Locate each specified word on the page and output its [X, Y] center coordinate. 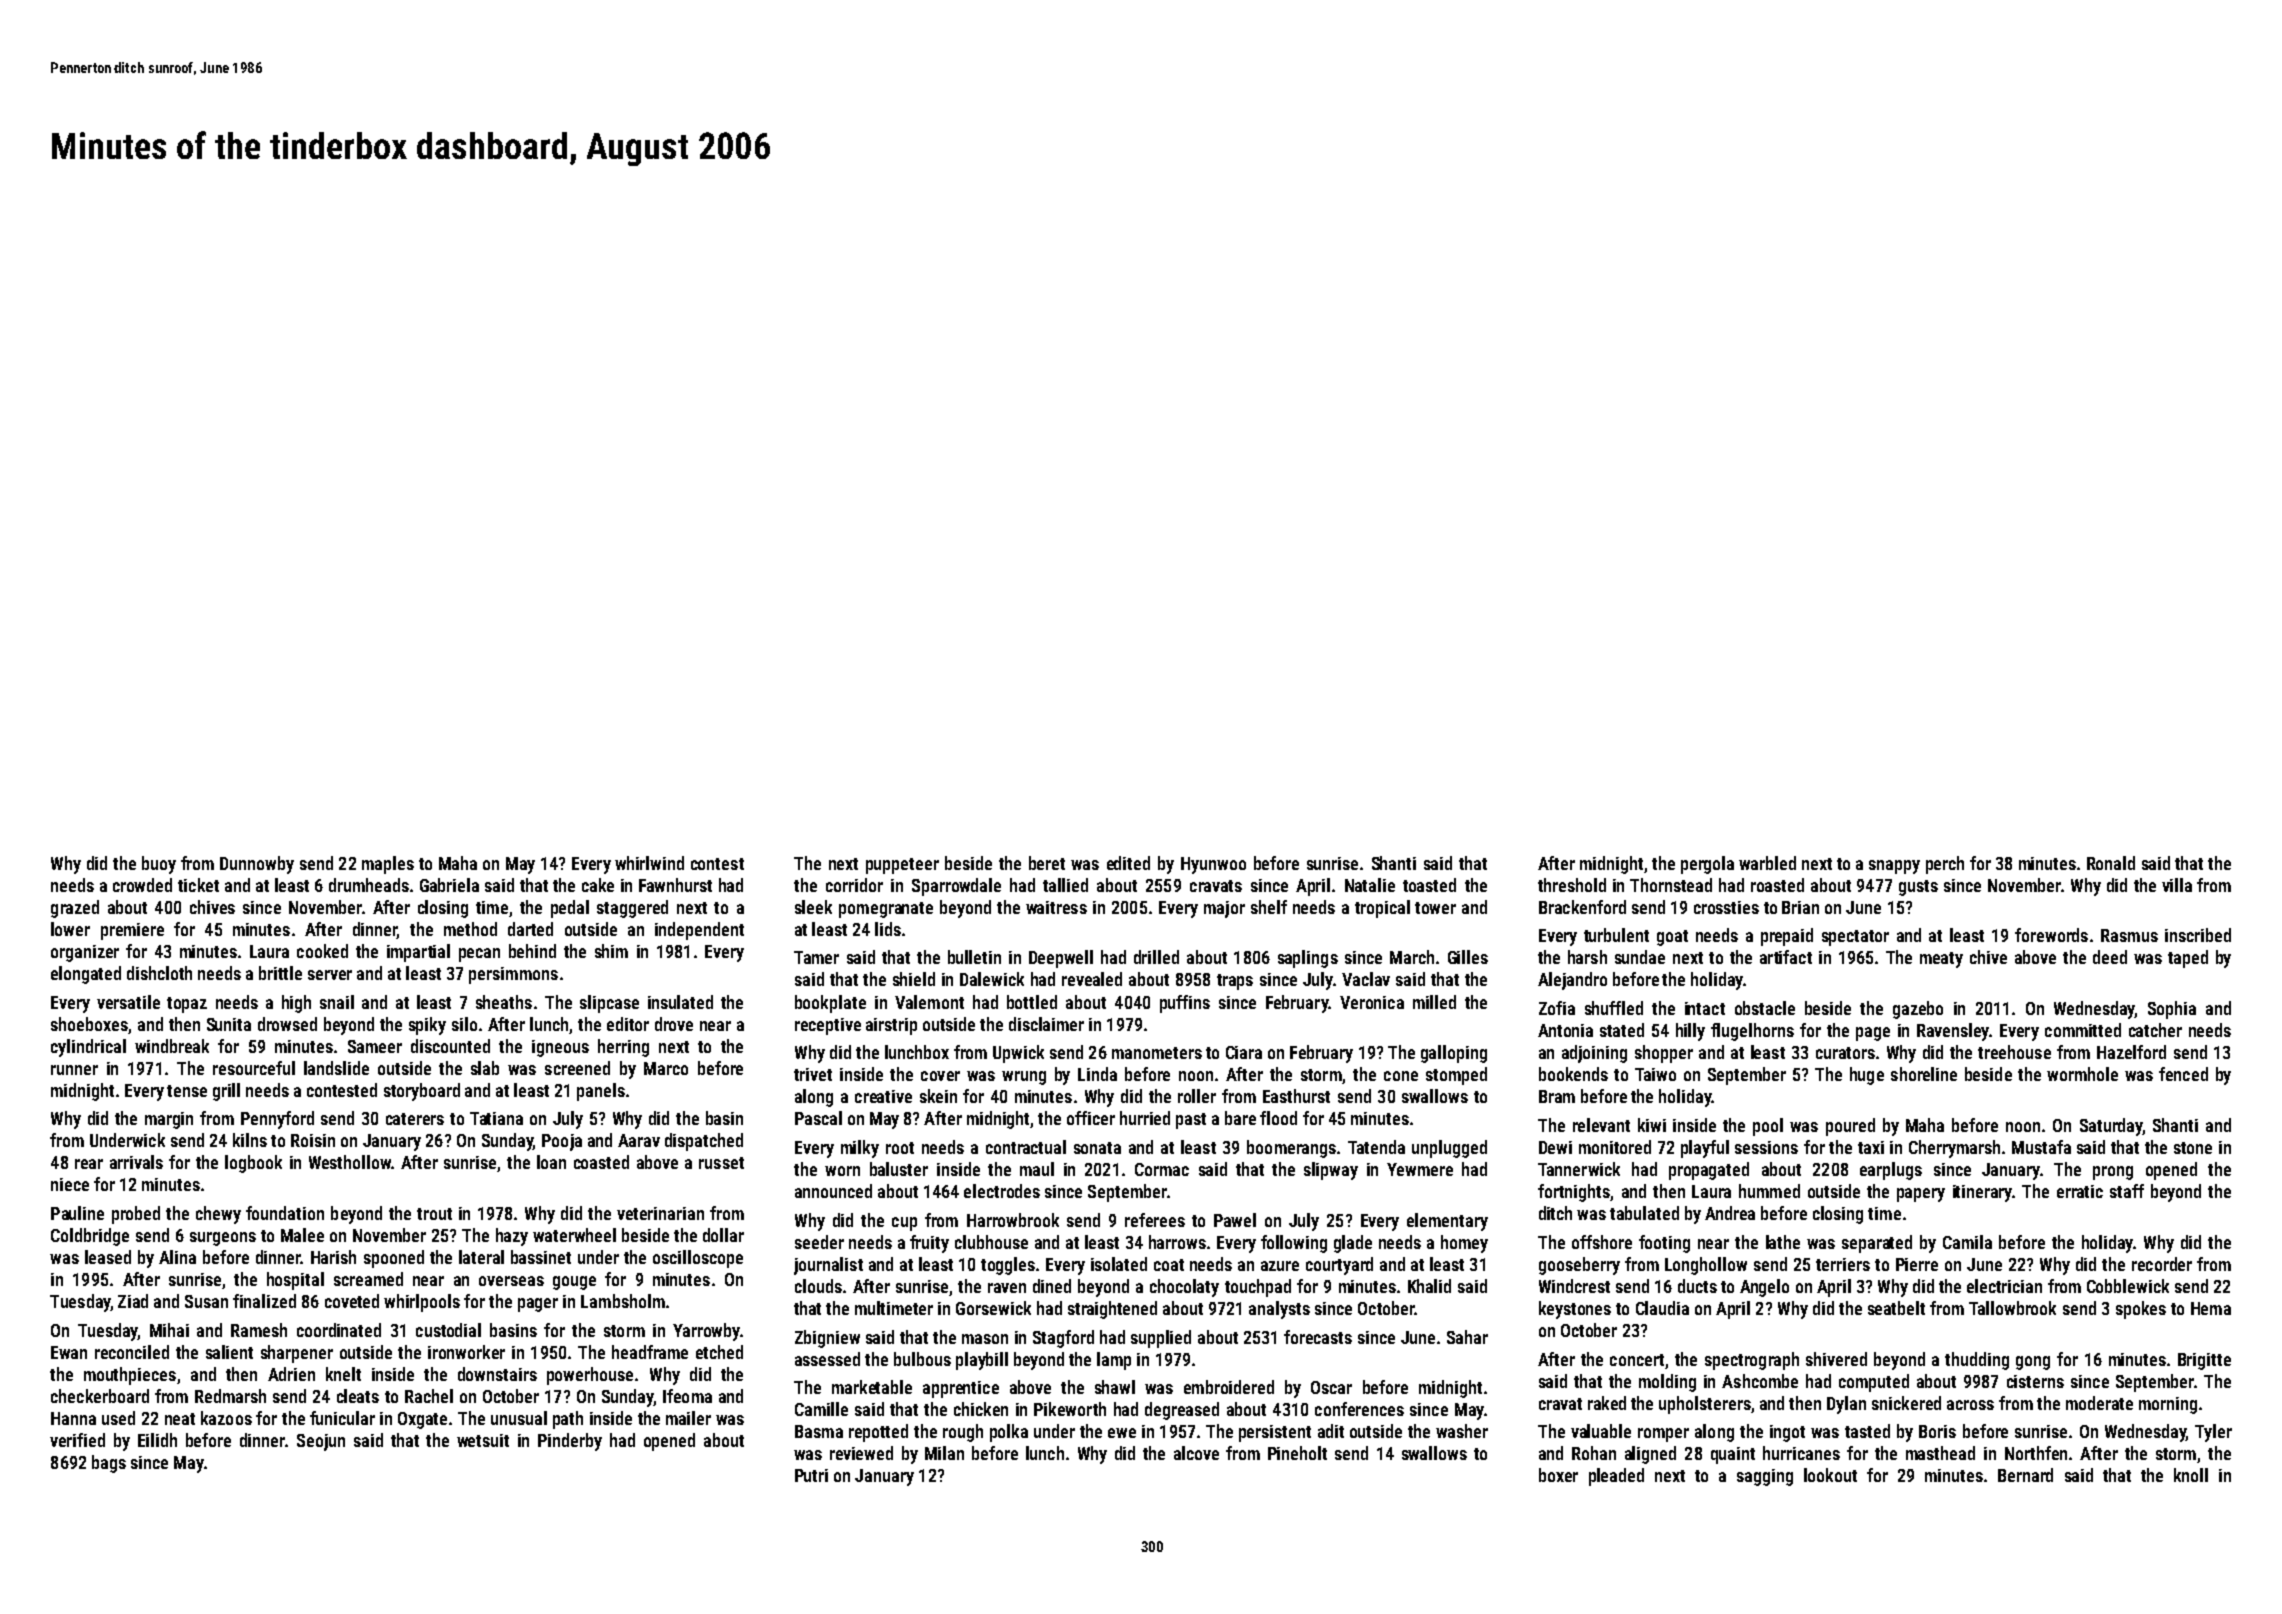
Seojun [321, 1442]
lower [70, 929]
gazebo [1918, 1010]
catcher [2155, 1030]
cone [1401, 1076]
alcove [1196, 1453]
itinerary [1982, 1193]
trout [434, 1214]
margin [169, 1120]
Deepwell [1061, 959]
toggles [1008, 1266]
